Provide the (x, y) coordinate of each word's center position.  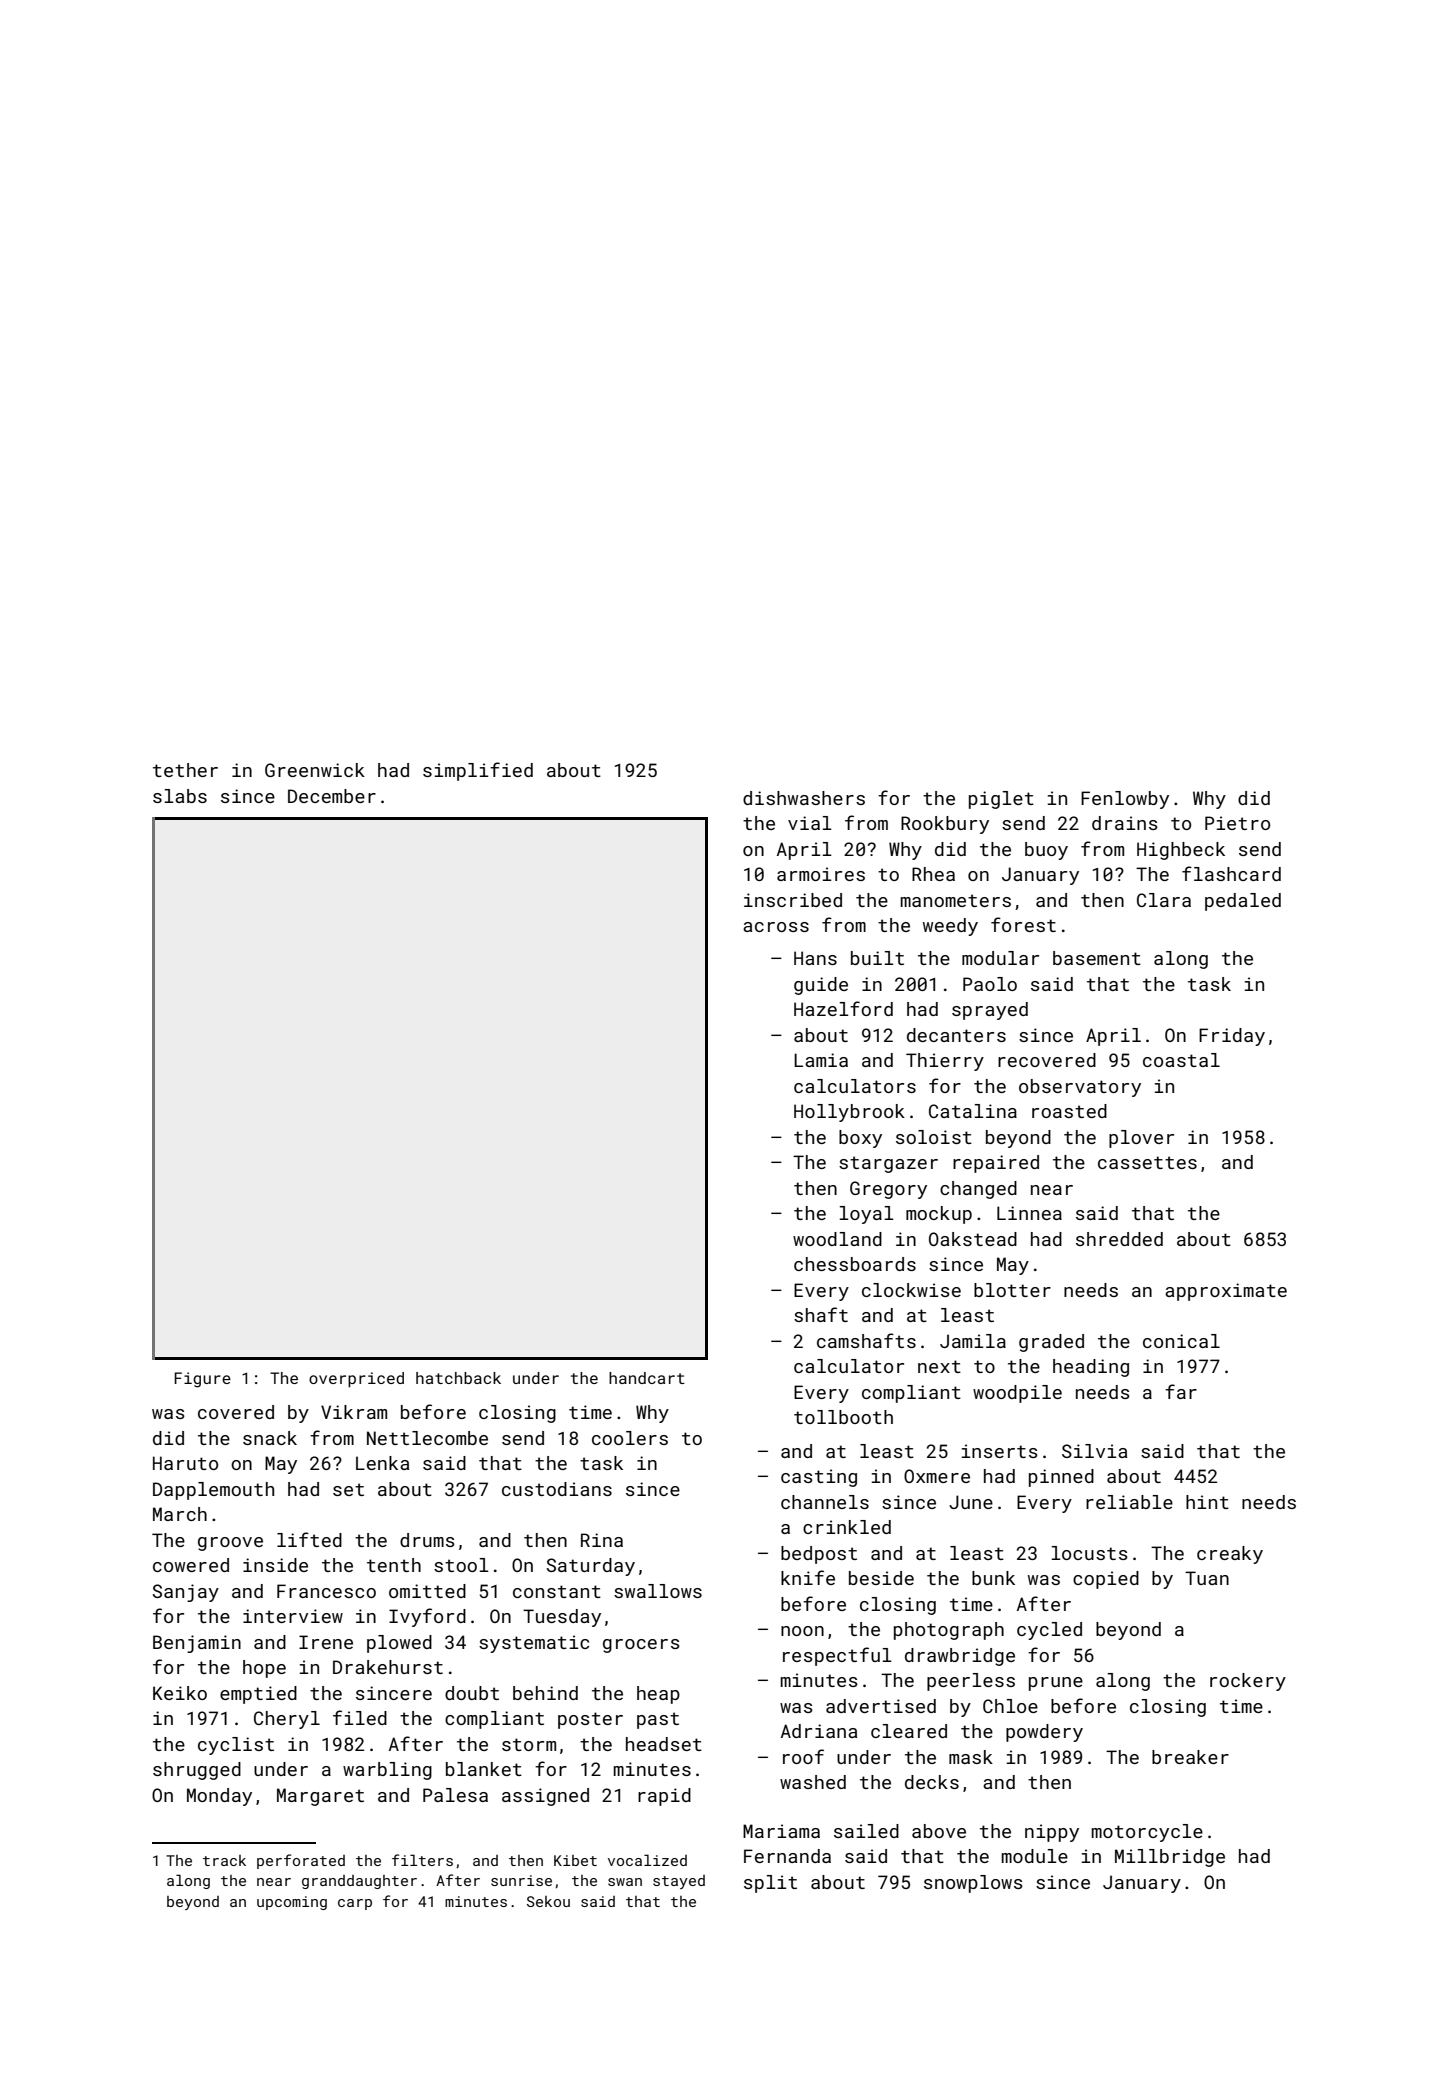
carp (355, 1904)
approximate (1226, 1292)
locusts (1090, 1553)
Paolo (990, 984)
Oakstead (973, 1239)
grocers (641, 1646)
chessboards (855, 1264)
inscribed (793, 900)
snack (270, 1438)
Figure (202, 1380)
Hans (815, 958)
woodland (837, 1239)
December (332, 796)
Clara (1164, 900)
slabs (180, 796)
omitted (427, 1591)
